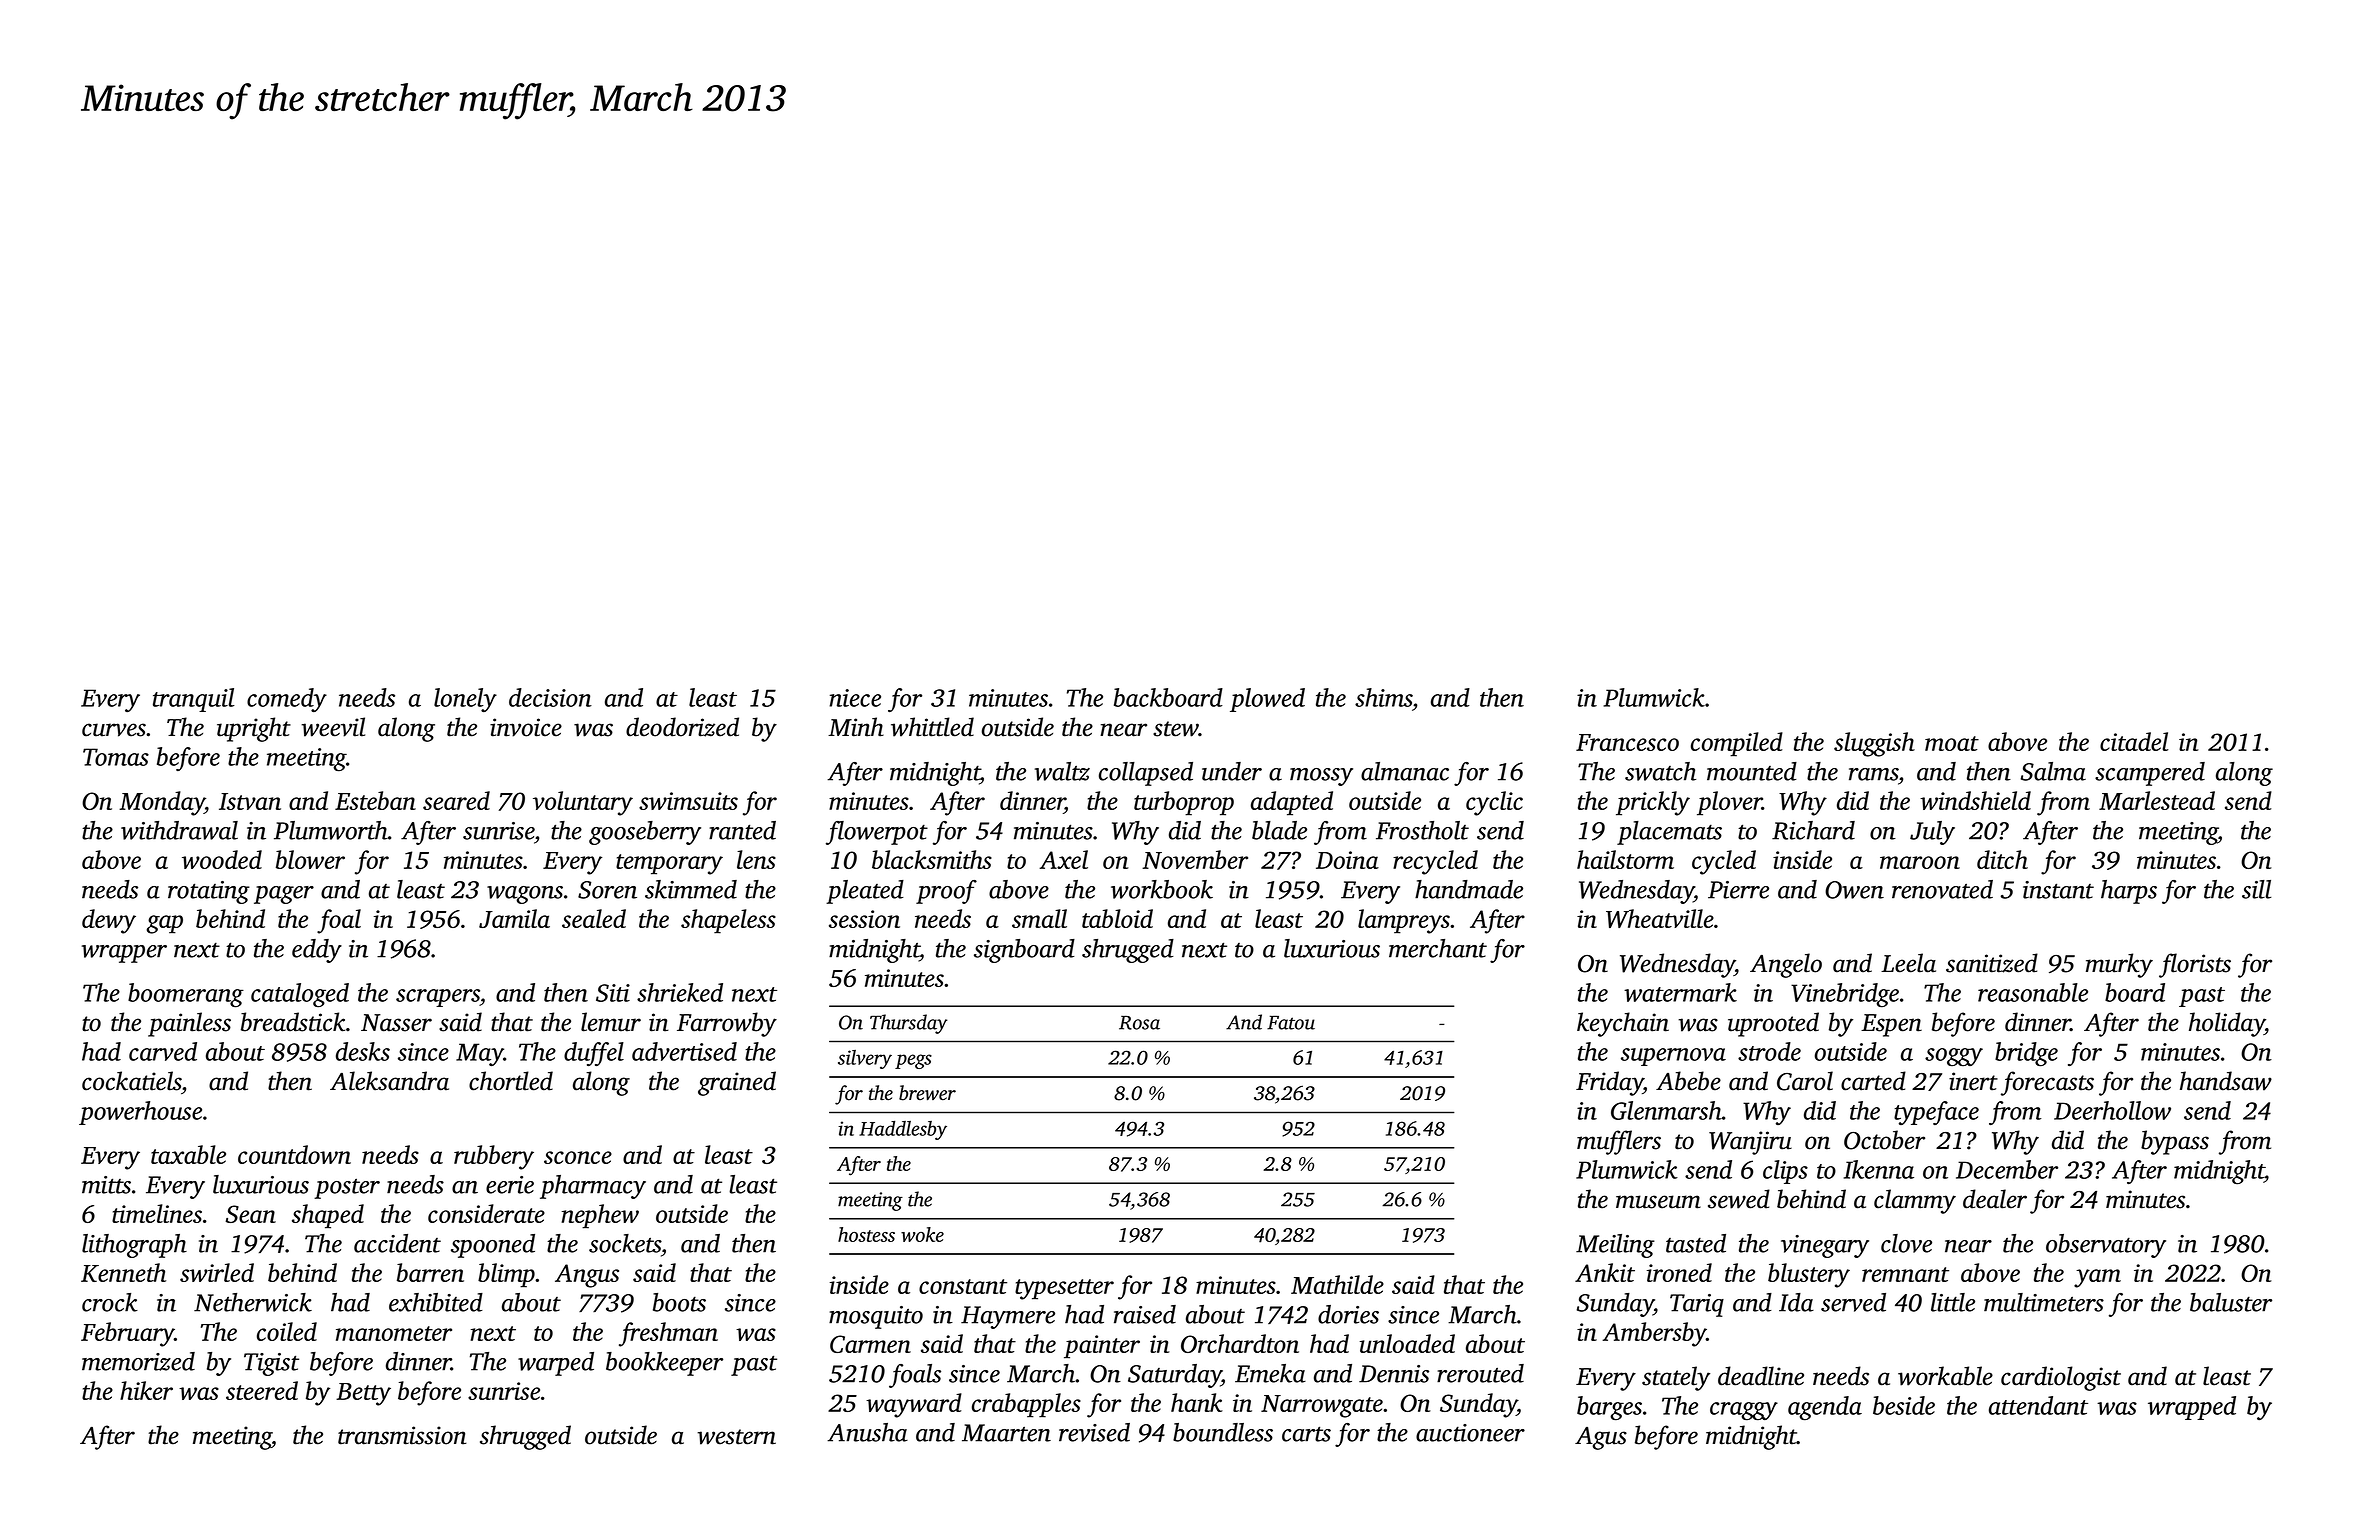 This page has width=2353, height=1523. I want to click on Maarten, so click(1006, 1433).
